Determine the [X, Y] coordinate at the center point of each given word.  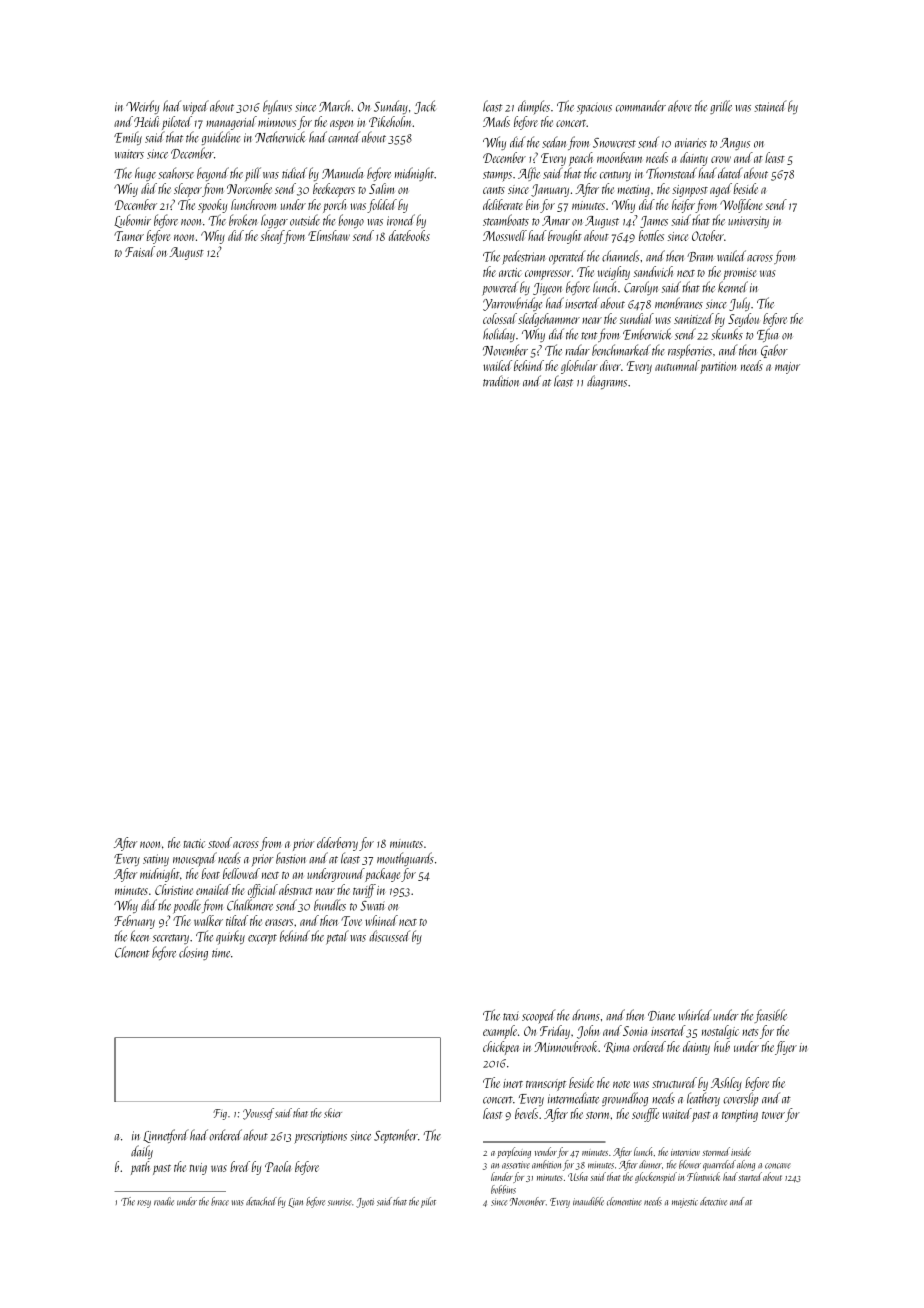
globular [579, 367]
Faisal [140, 251]
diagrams [607, 382]
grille [721, 107]
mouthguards [405, 859]
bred [240, 1166]
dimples [534, 107]
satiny [156, 860]
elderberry [337, 844]
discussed [389, 936]
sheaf [272, 237]
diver [610, 365]
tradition [501, 381]
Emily [128, 138]
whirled [695, 1015]
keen [139, 936]
